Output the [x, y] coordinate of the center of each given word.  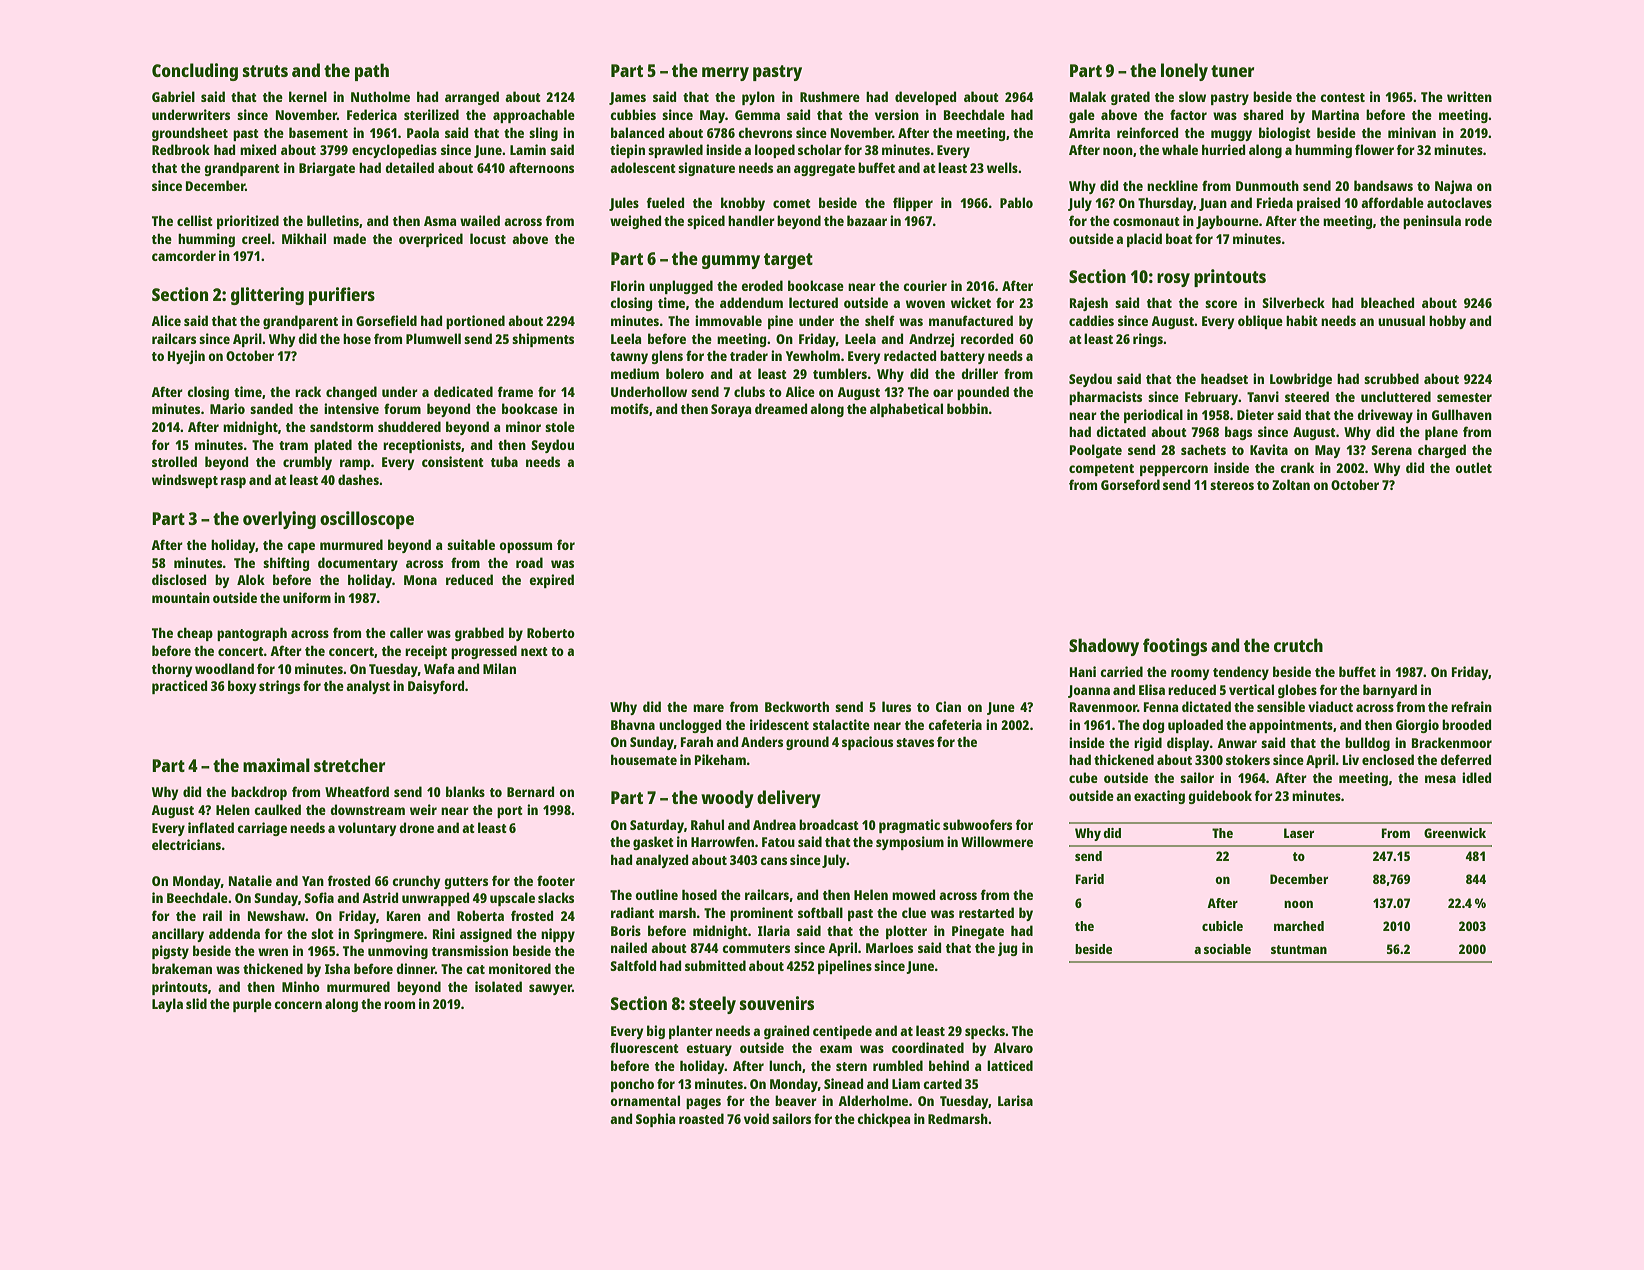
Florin [628, 285]
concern [298, 1005]
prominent [761, 914]
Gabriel [173, 96]
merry [725, 74]
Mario [227, 408]
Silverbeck [1293, 302]
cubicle [1222, 926]
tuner [1232, 71]
